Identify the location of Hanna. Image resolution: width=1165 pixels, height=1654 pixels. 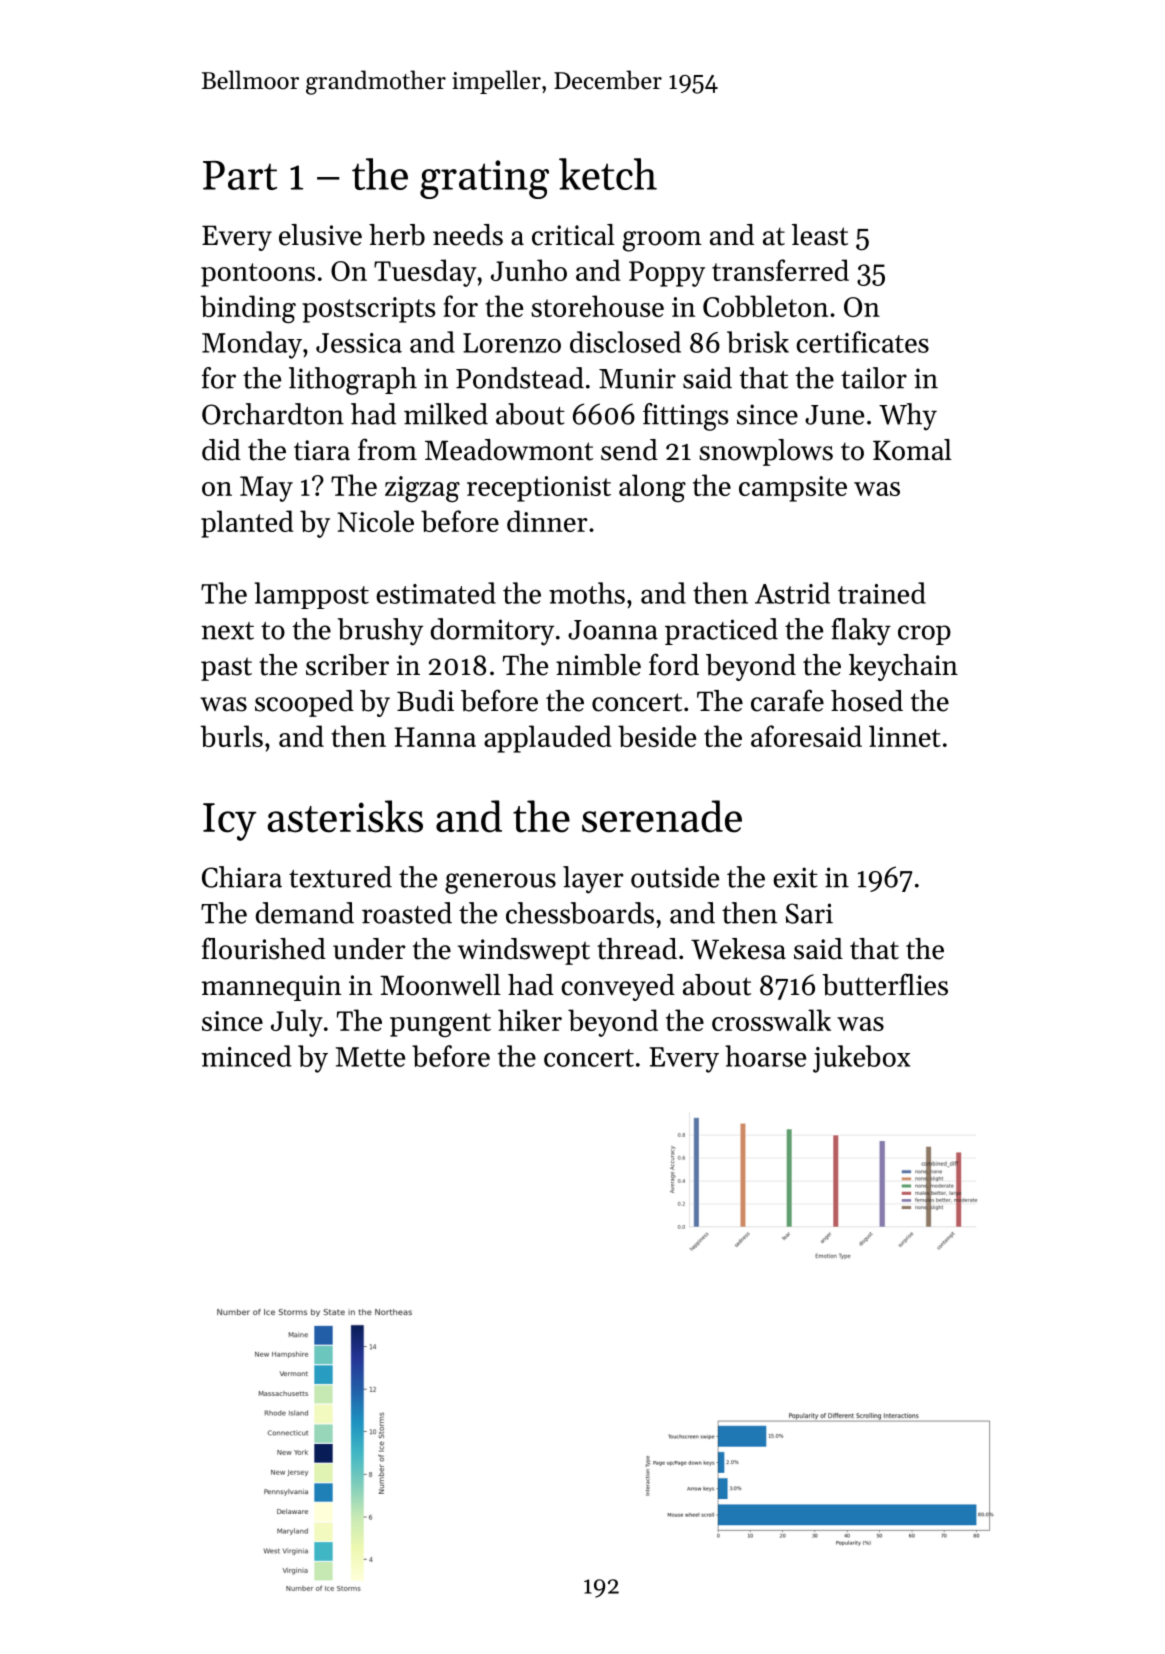
(435, 737).
